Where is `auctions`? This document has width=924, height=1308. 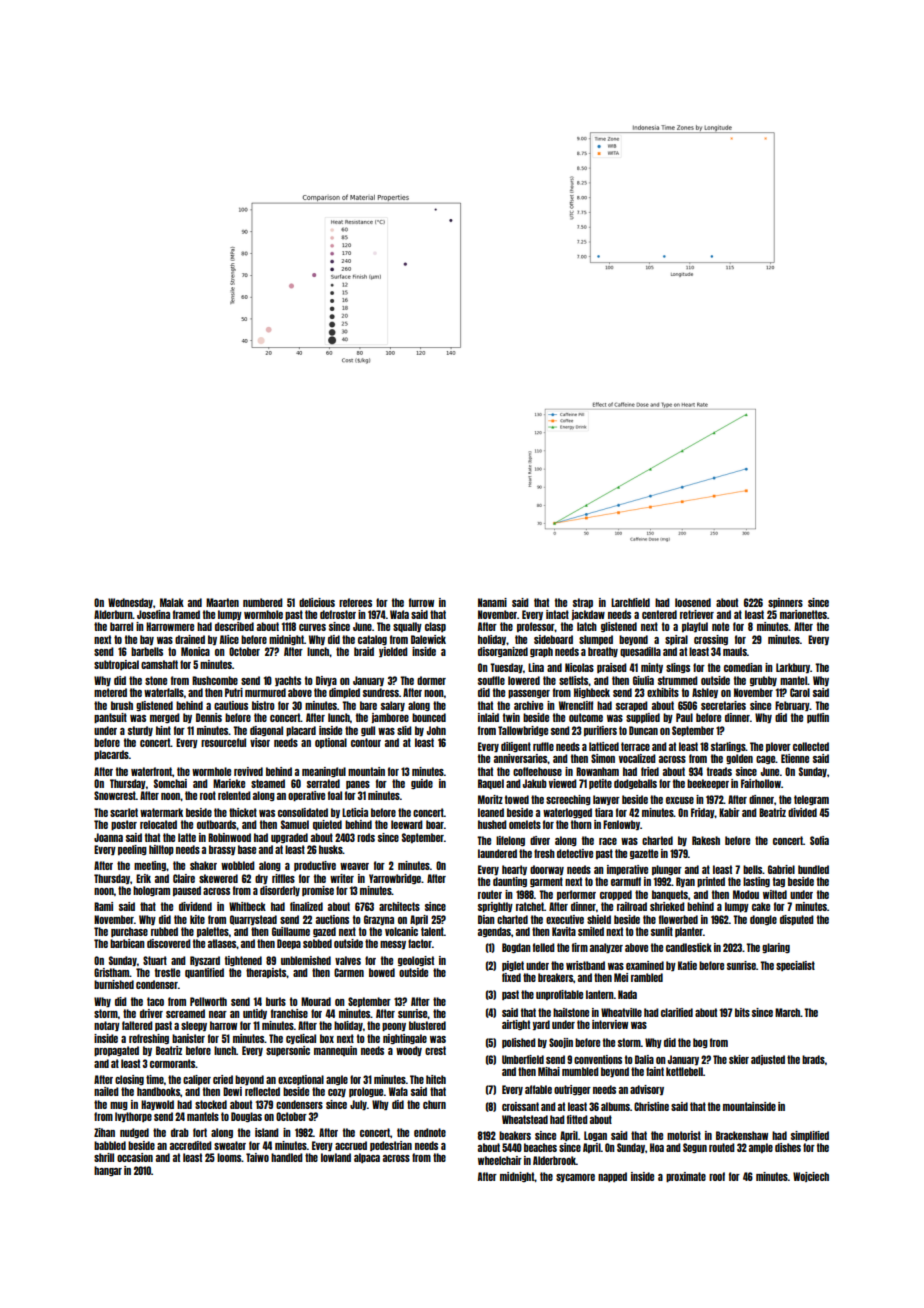 auctions is located at coordinates (332, 919).
